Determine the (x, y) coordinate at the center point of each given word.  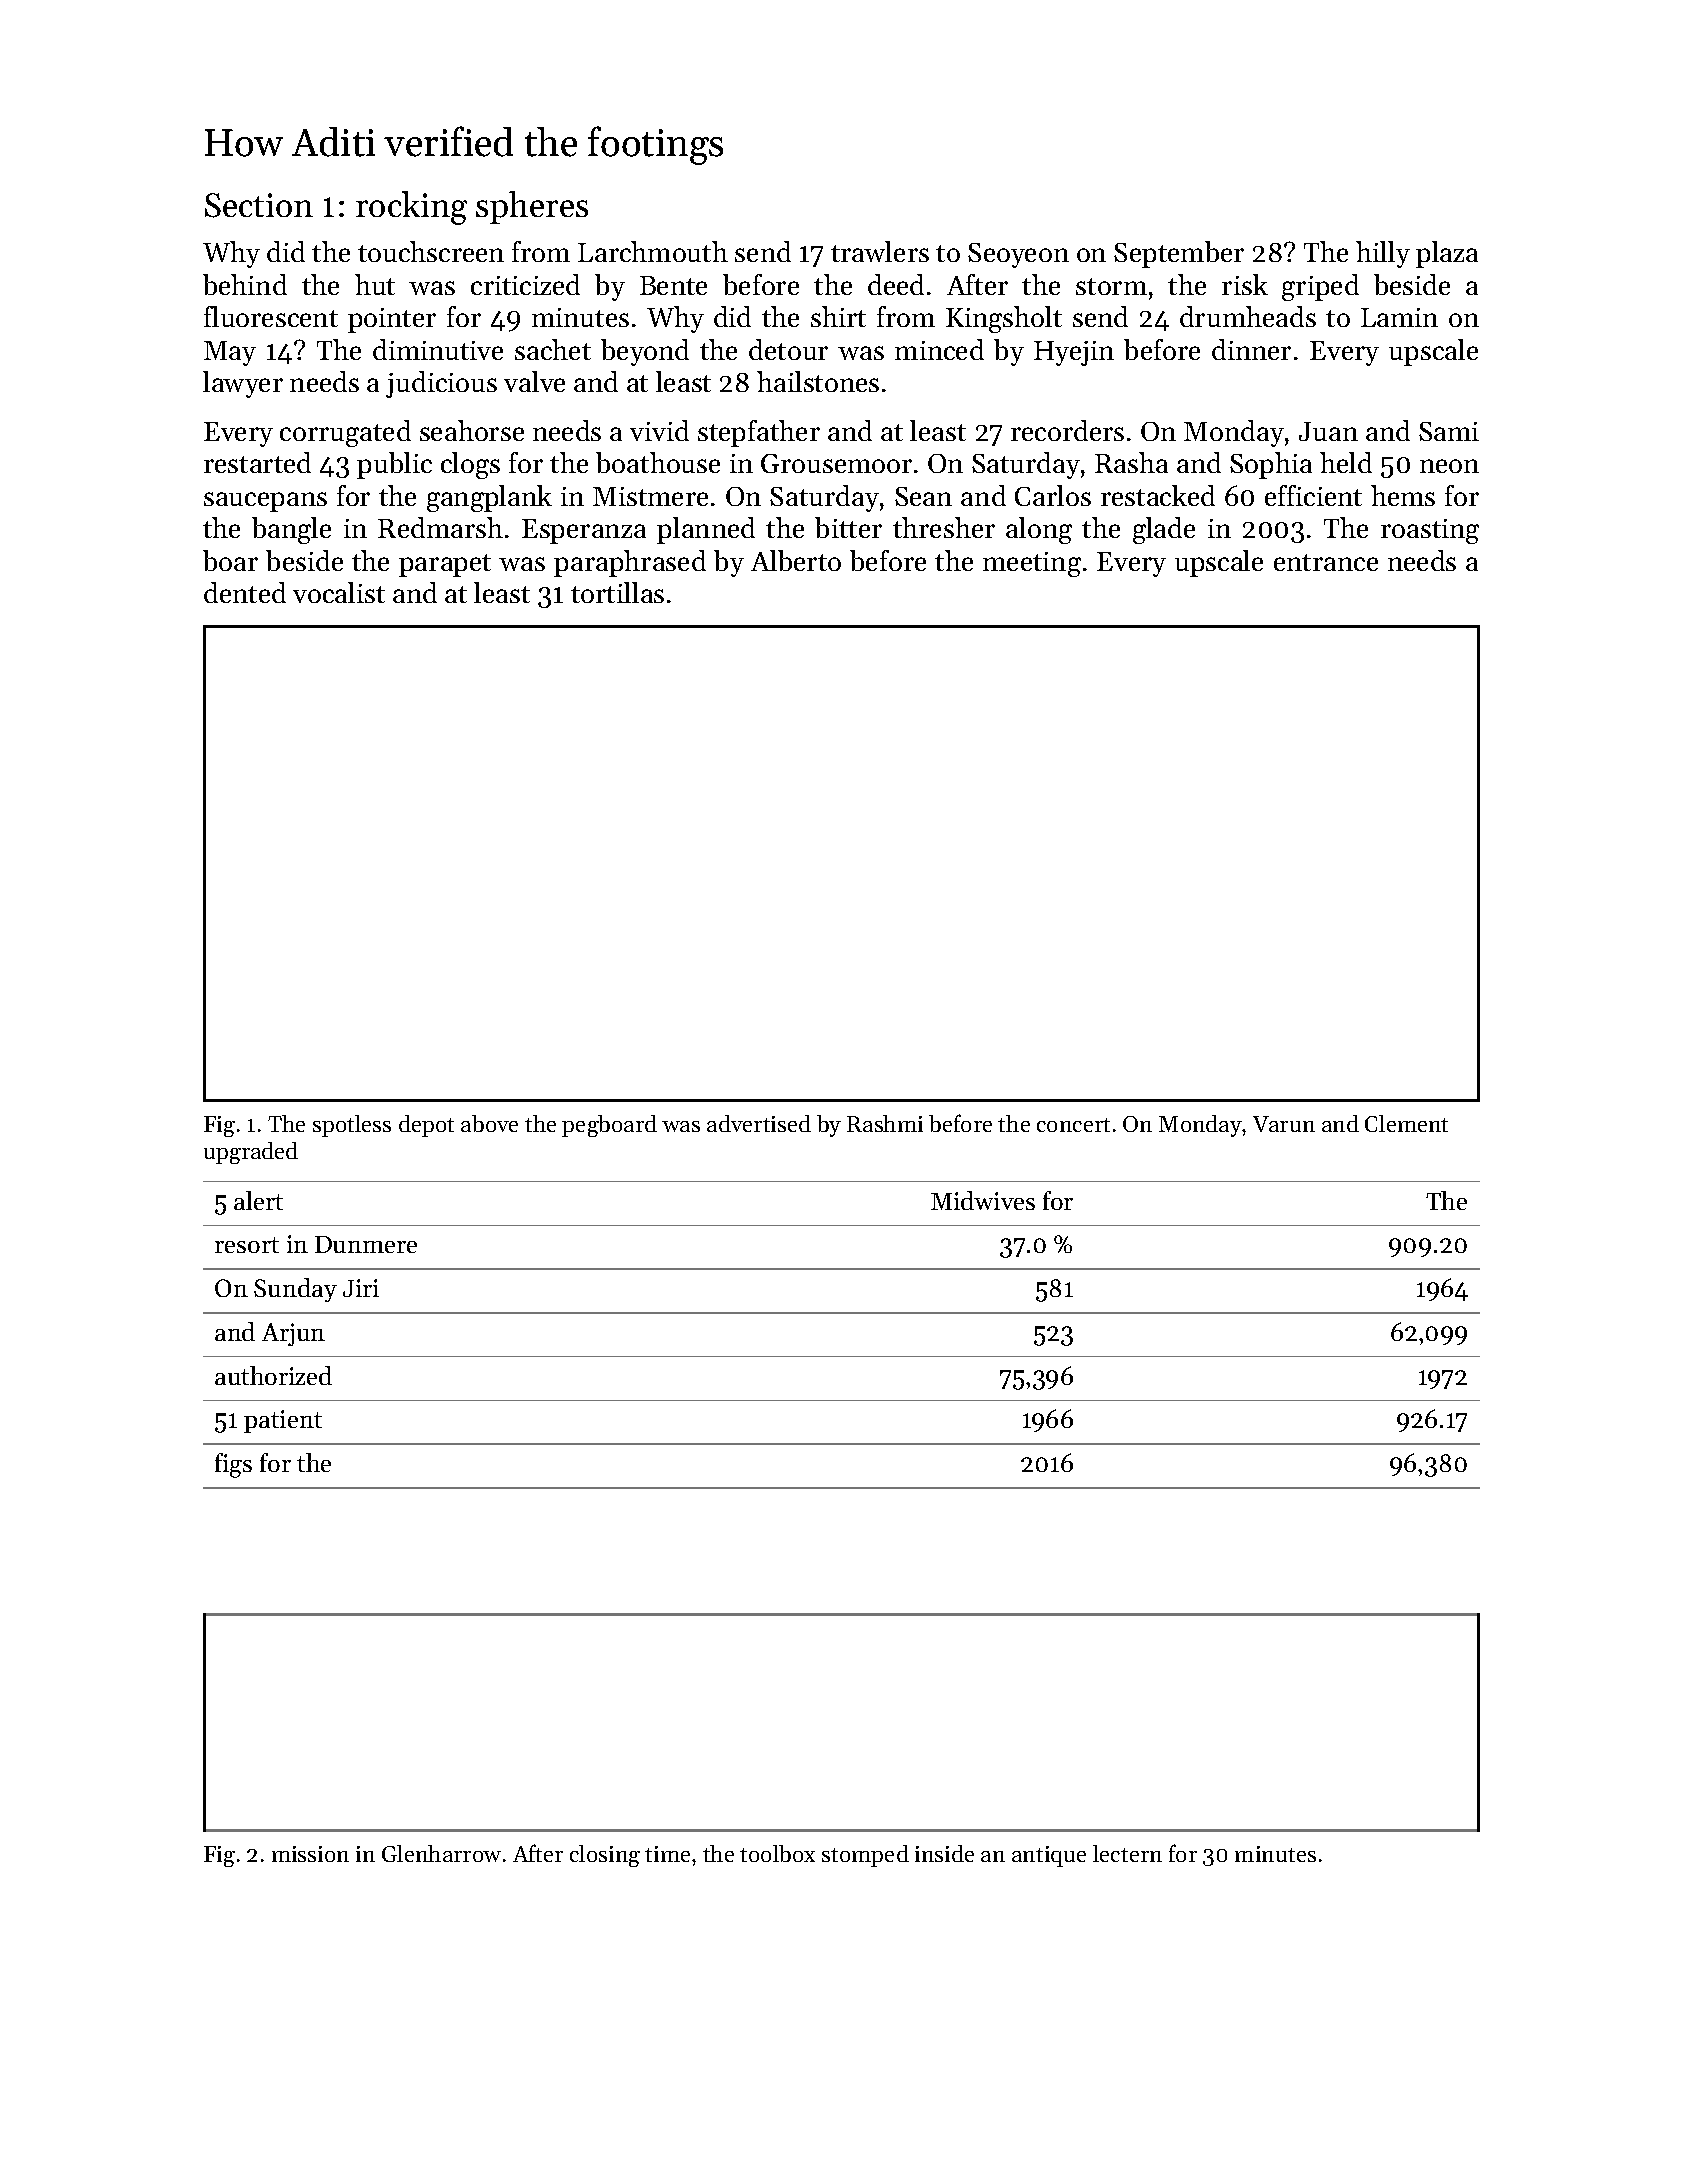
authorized (273, 1375)
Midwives (983, 1200)
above (489, 1123)
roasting (1430, 531)
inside (944, 1853)
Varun (1284, 1124)
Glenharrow (441, 1853)
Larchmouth (653, 251)
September (1179, 254)
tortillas (617, 592)
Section (259, 205)
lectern (1127, 1853)
